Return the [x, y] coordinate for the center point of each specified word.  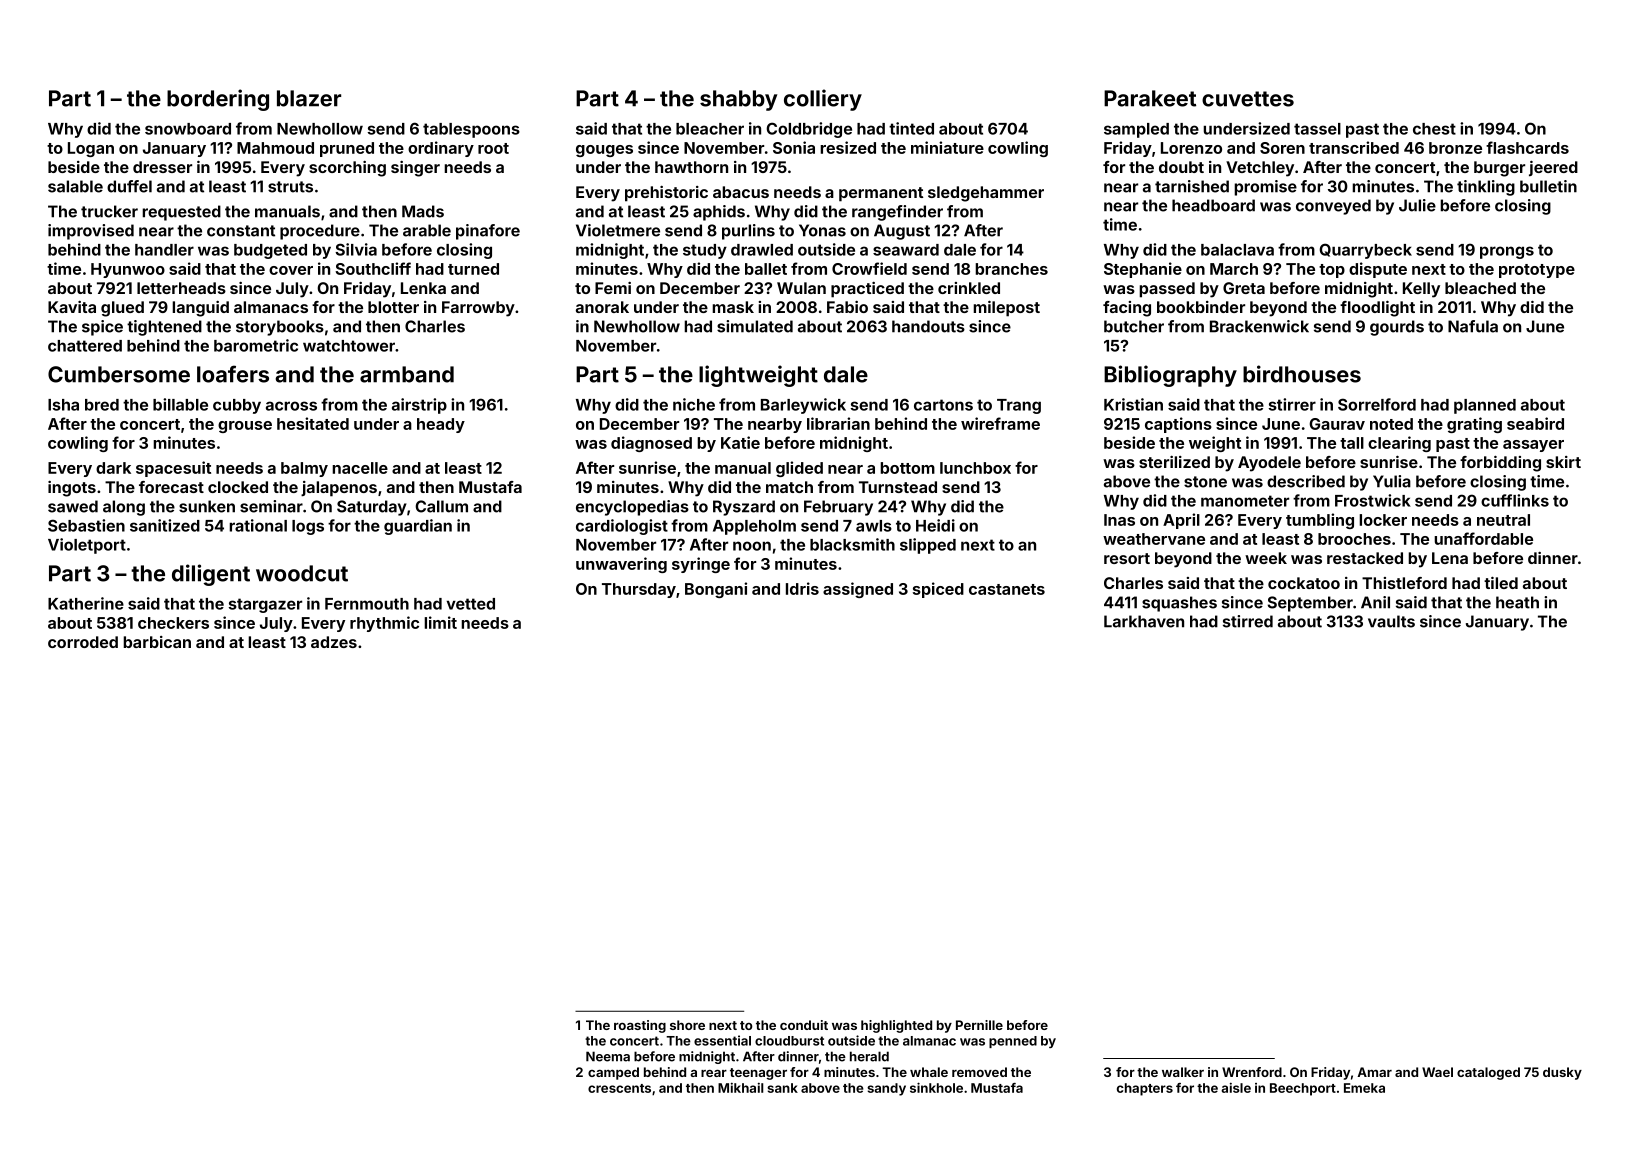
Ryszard [744, 508]
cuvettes [1248, 99]
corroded [83, 642]
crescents [619, 1088]
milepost [1006, 309]
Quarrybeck [1365, 251]
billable [180, 404]
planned [1485, 406]
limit [440, 622]
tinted [911, 128]
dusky [1562, 1073]
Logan [91, 149]
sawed [73, 506]
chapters [1145, 1089]
